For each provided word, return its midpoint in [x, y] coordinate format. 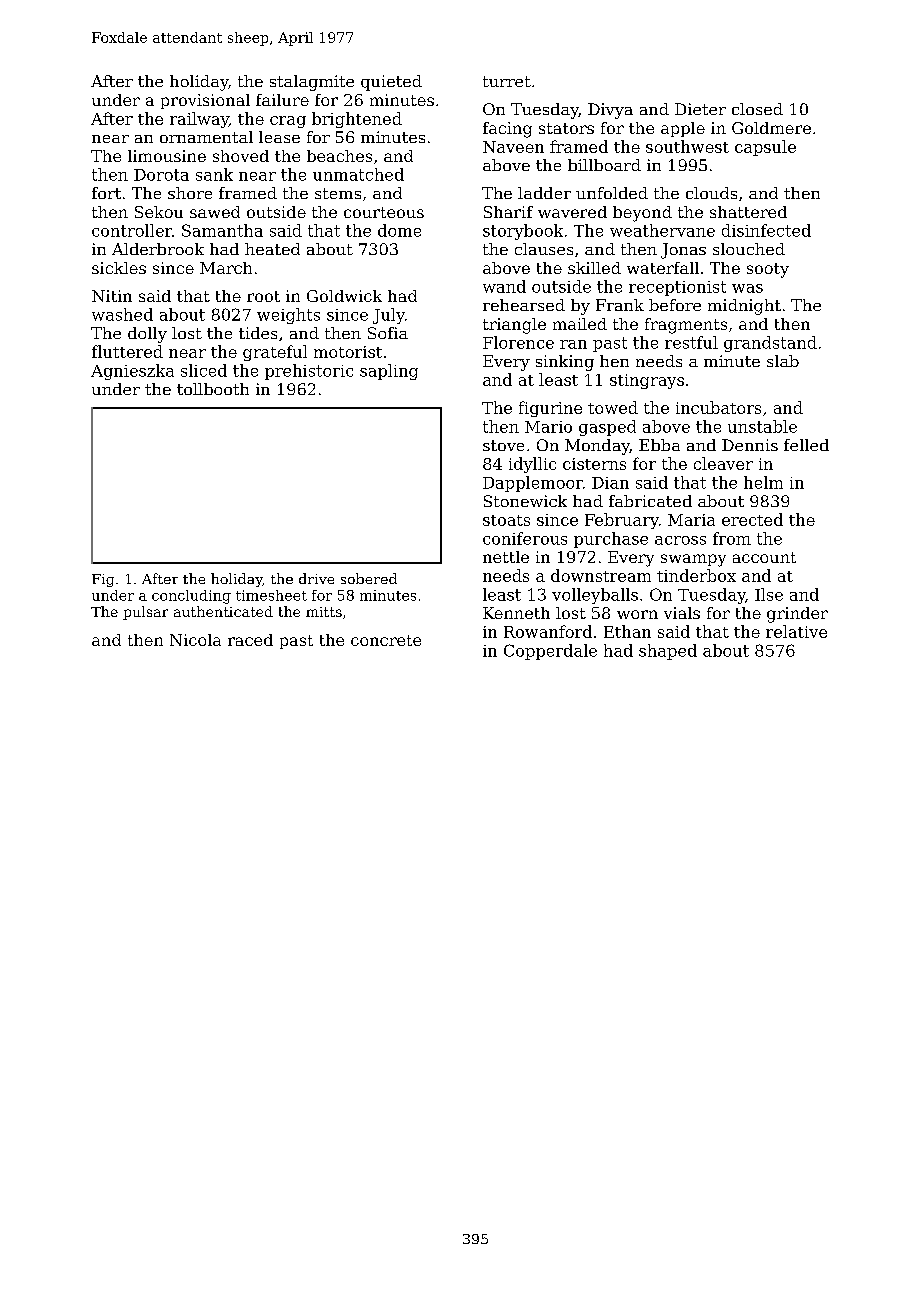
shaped [668, 652]
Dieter [700, 109]
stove [503, 445]
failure [282, 100]
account [764, 557]
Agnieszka [132, 372]
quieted [391, 83]
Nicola [195, 640]
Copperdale [550, 652]
